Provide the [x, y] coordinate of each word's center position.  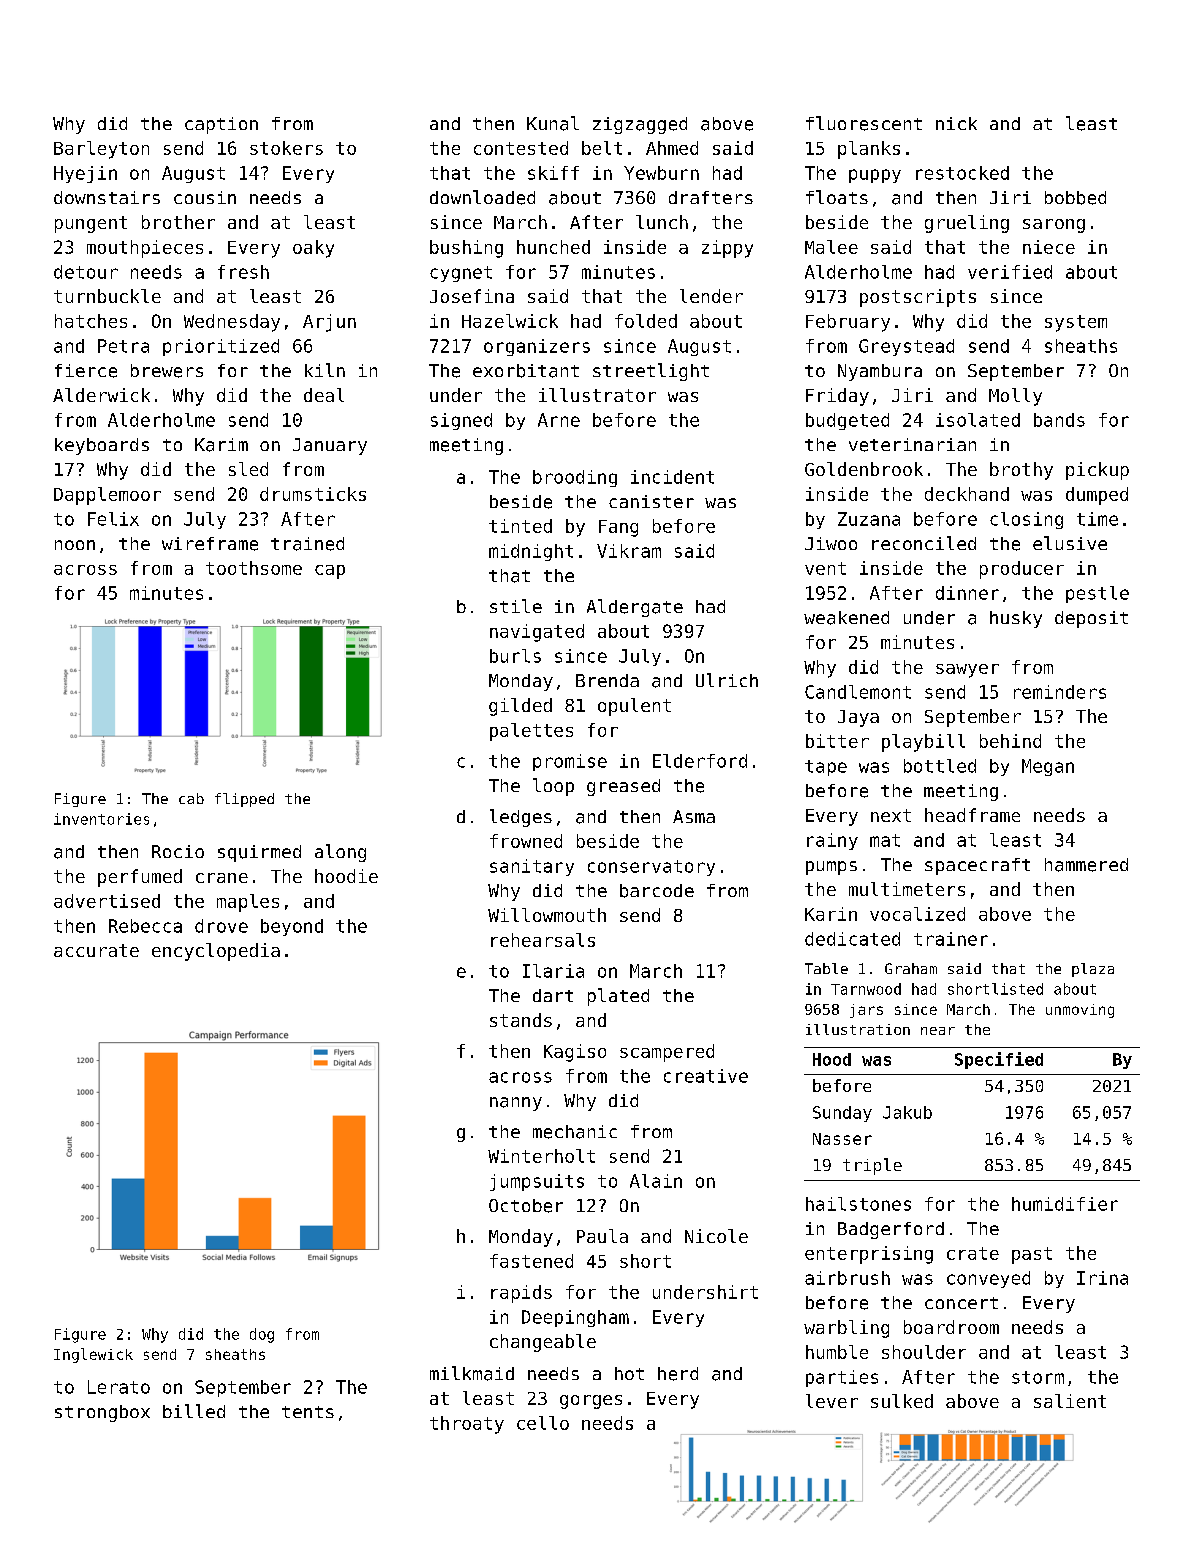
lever [832, 1401]
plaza [1093, 970]
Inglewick [93, 1355]
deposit [1091, 619]
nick [956, 123]
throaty [467, 1425]
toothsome [254, 568]
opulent [634, 707]
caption [221, 125]
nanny [516, 1104]
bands [1059, 420]
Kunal [553, 123]
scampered [667, 1053]
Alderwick [101, 395]
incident [672, 477]
